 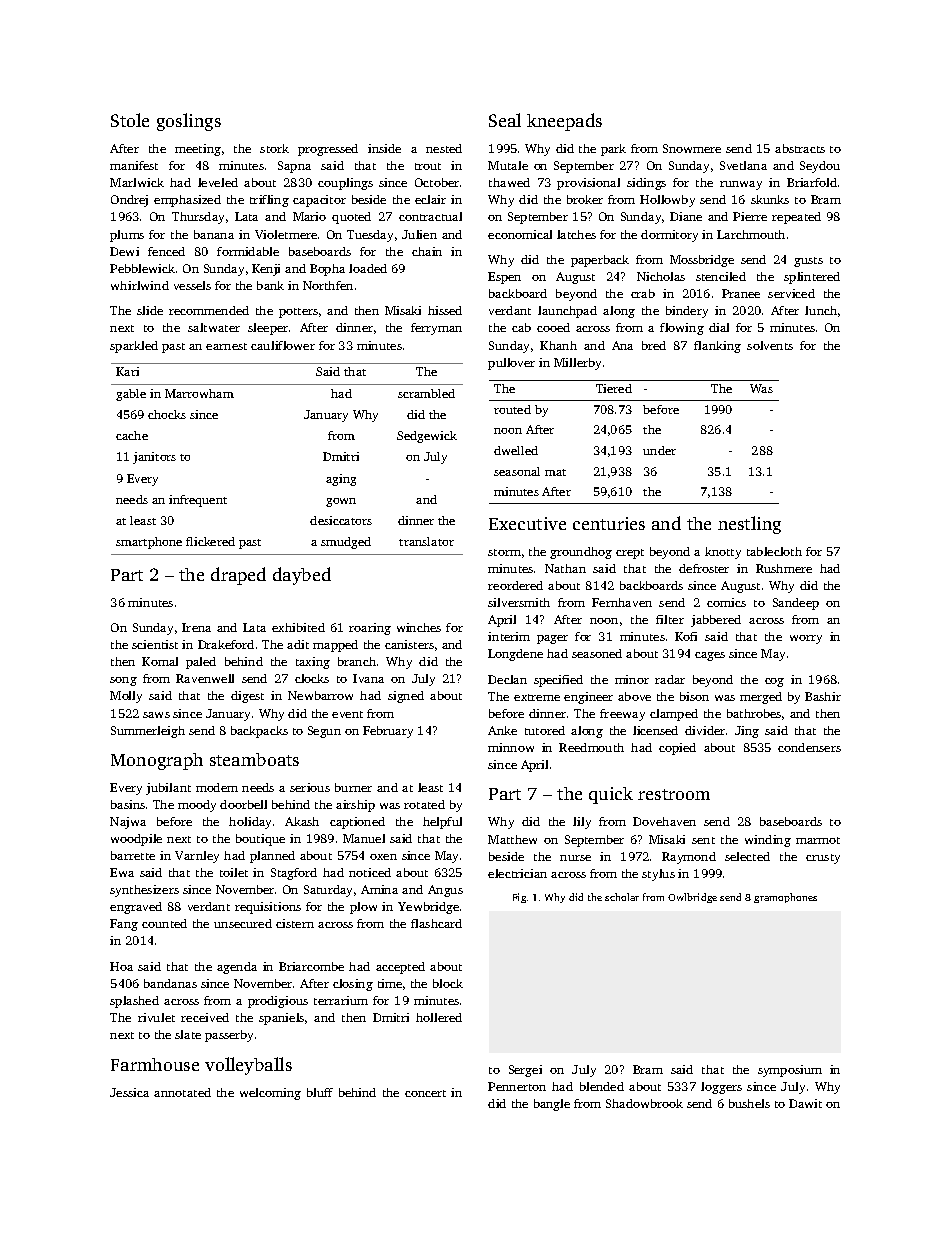 What do you see at coordinates (198, 150) in the document?
I see `meeting` at bounding box center [198, 150].
